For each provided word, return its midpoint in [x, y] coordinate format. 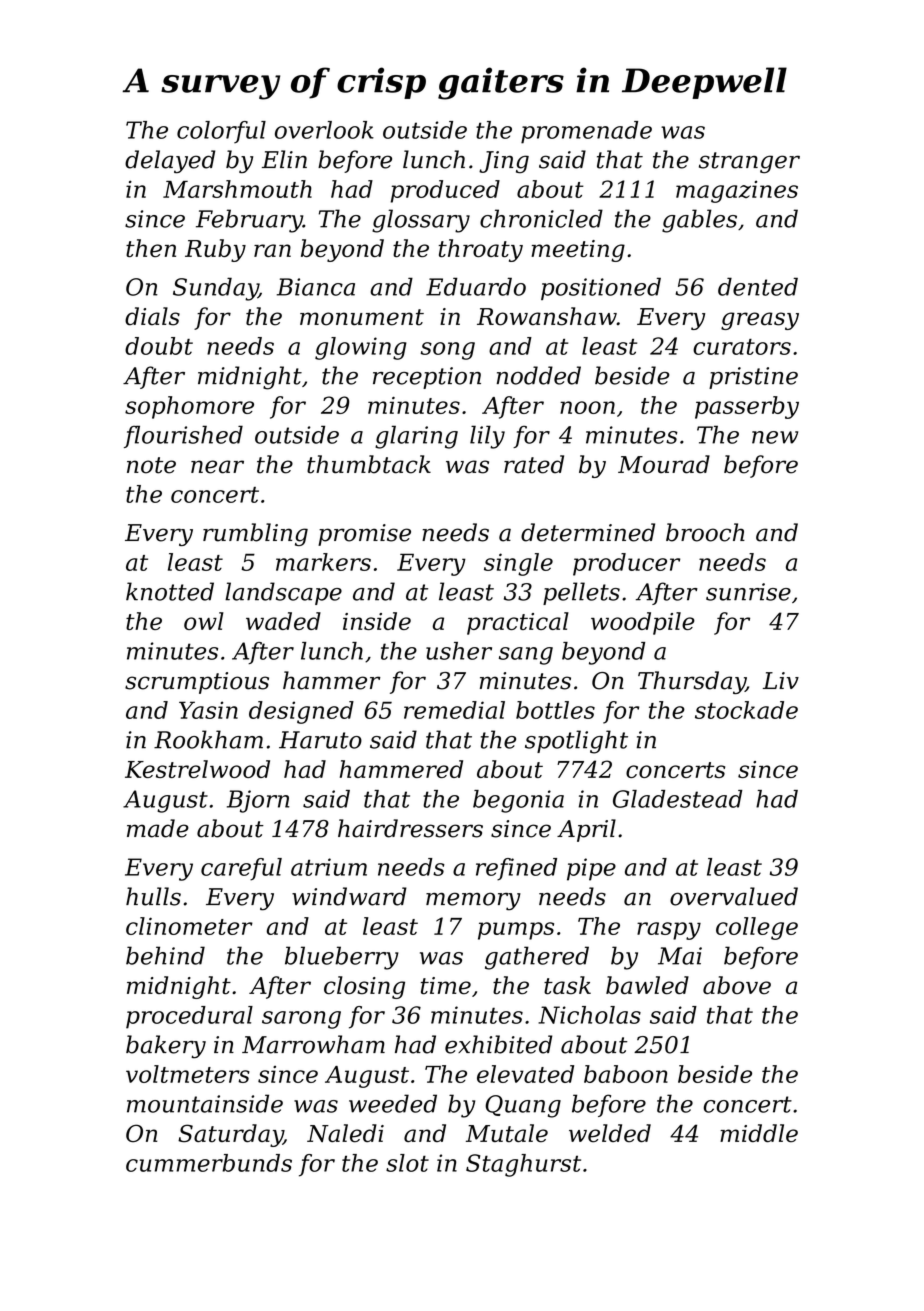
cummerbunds [209, 1163]
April [586, 830]
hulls [153, 896]
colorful [221, 132]
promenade [586, 132]
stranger [749, 163]
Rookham [208, 739]
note [151, 465]
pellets [581, 593]
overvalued [734, 896]
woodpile [643, 623]
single [518, 564]
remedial [454, 710]
